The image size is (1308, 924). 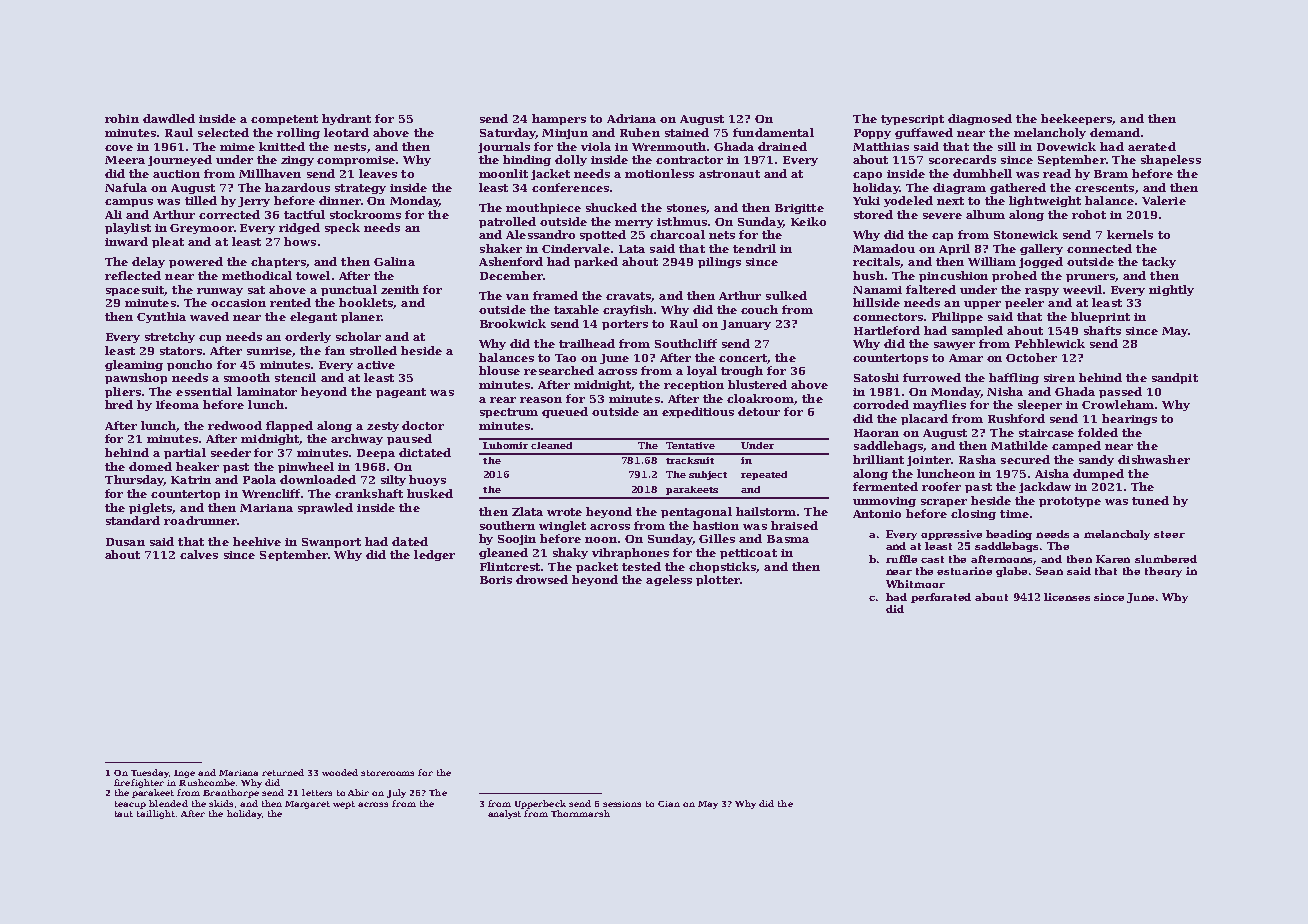 I want to click on fundamental, so click(x=773, y=132).
